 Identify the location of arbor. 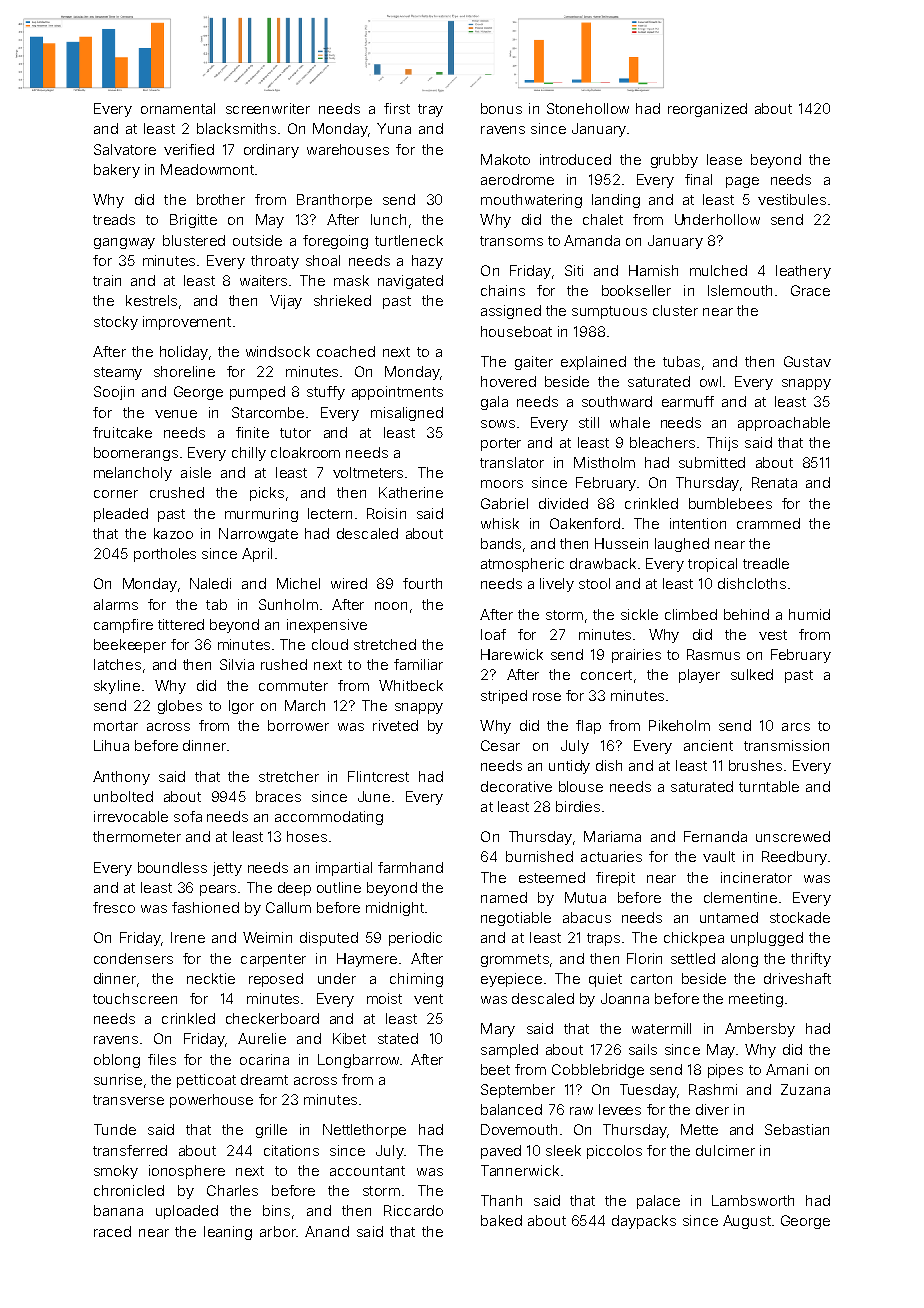
(278, 1231).
